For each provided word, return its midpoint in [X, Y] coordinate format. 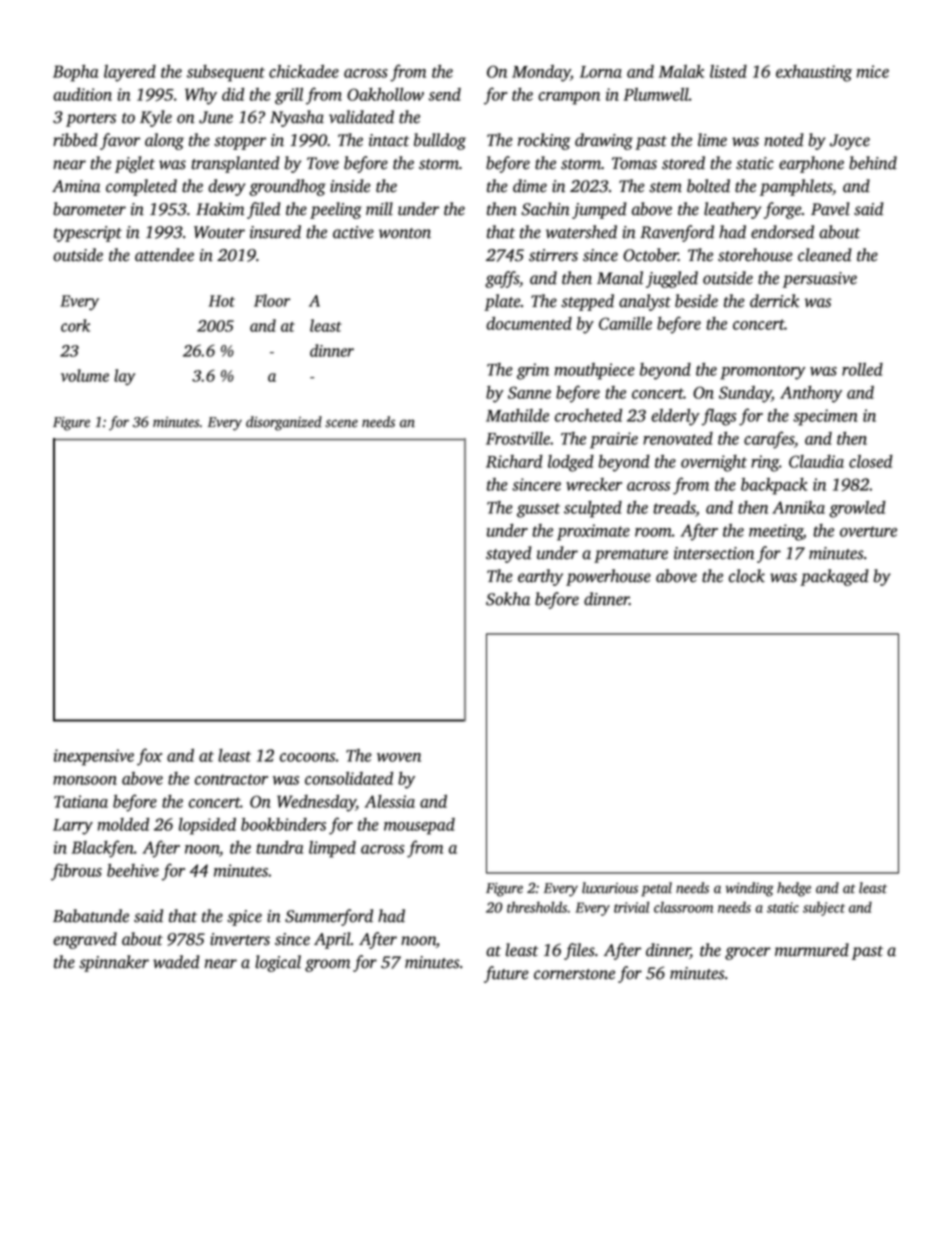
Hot [222, 301]
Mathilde [517, 415]
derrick [774, 301]
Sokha [508, 599]
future [506, 974]
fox [149, 757]
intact [389, 140]
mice [873, 71]
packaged [834, 577]
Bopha [75, 73]
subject [824, 908]
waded [176, 962]
